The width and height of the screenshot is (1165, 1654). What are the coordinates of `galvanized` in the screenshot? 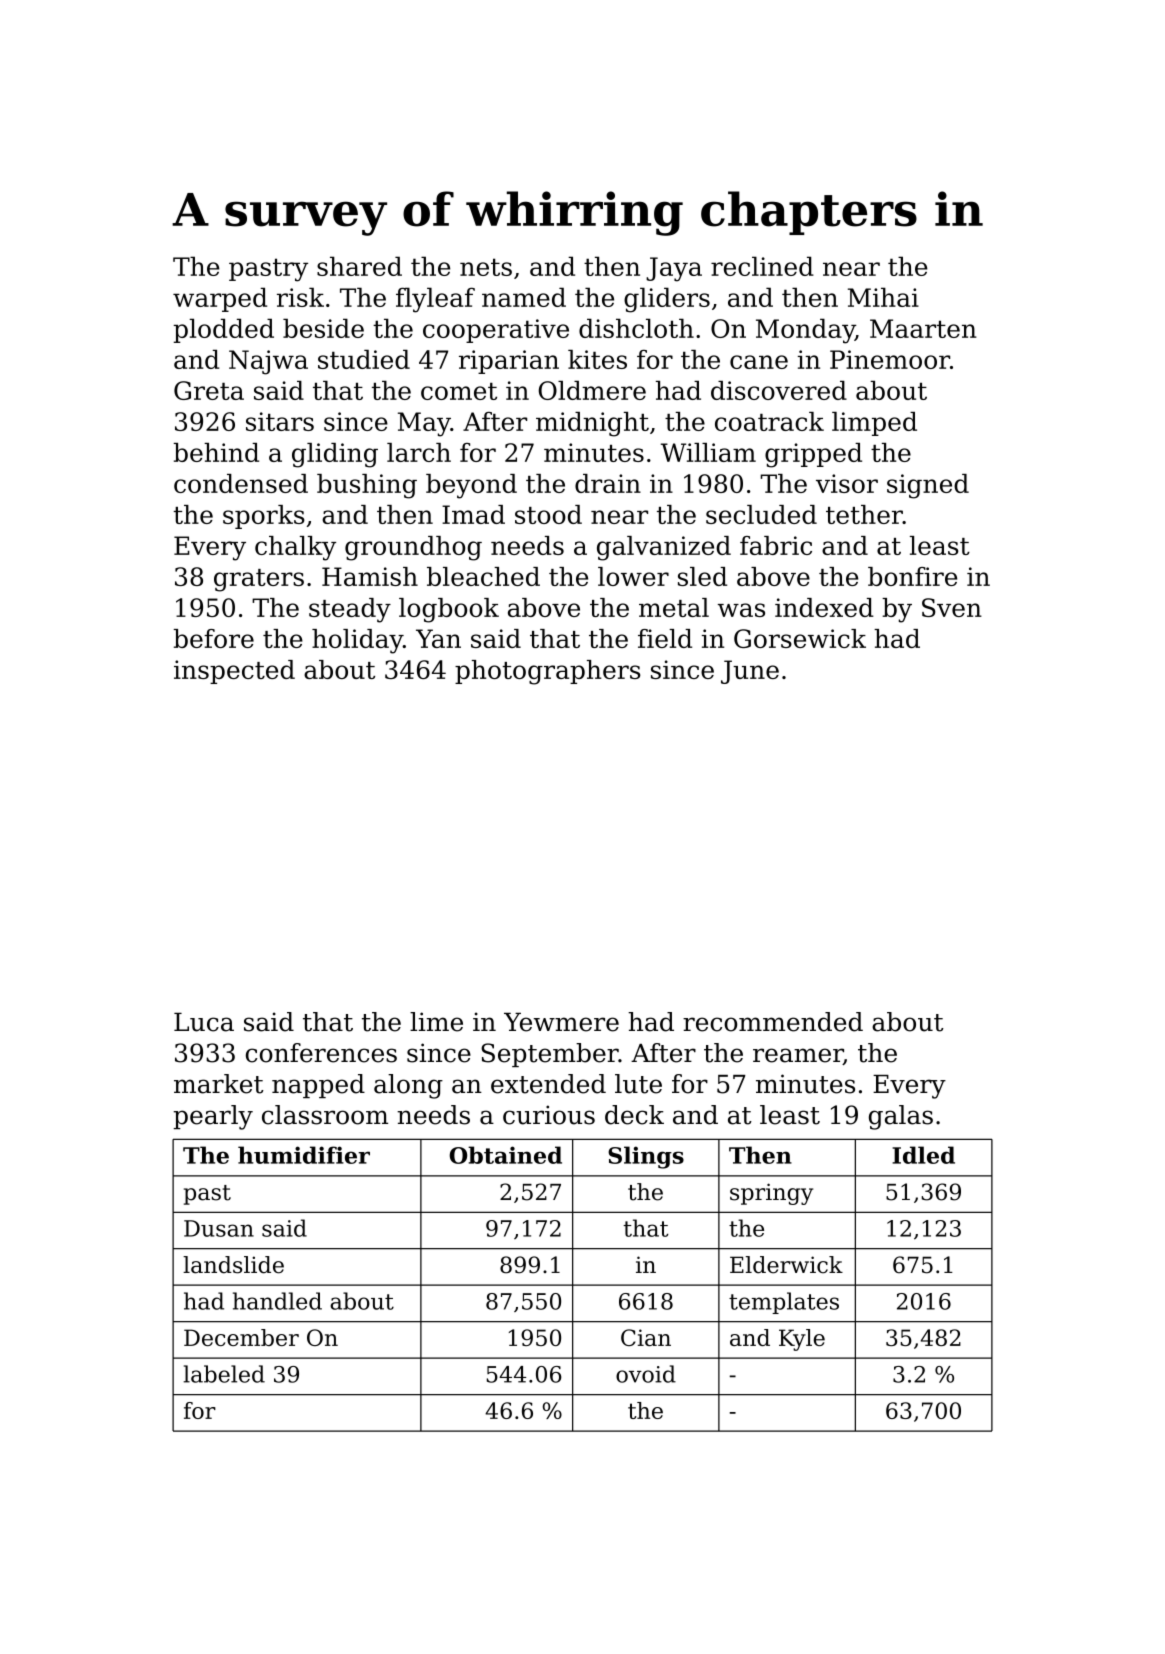 It's located at (664, 548).
